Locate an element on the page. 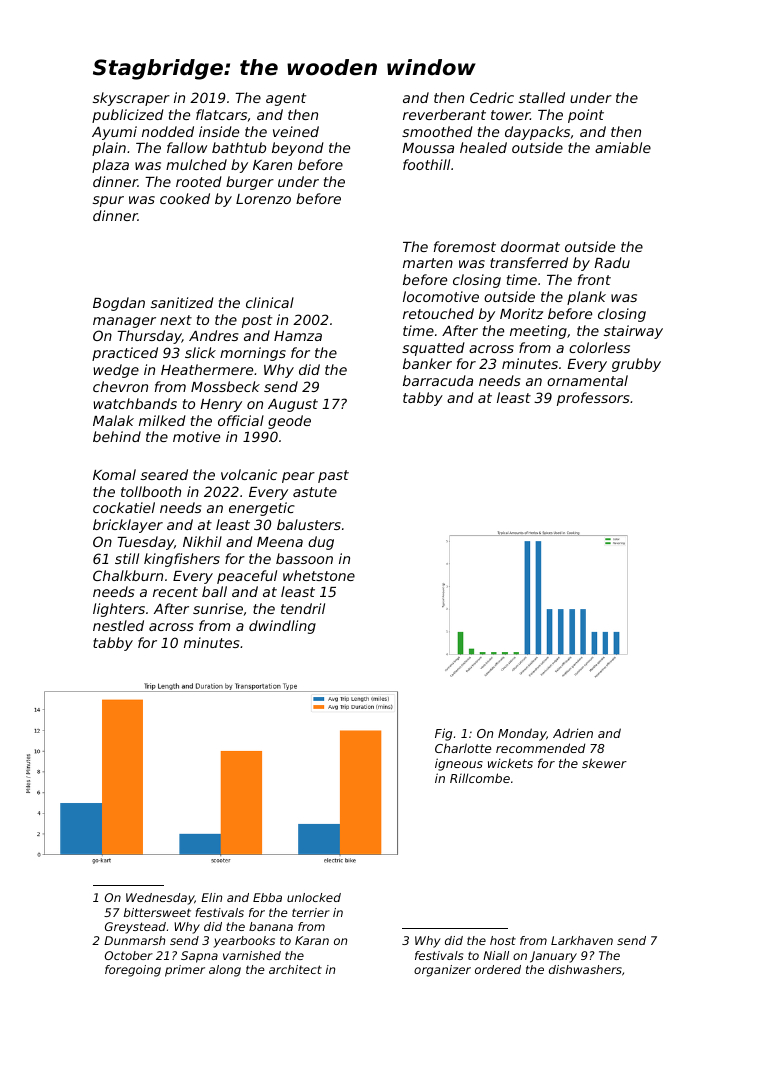  Bogdan is located at coordinates (119, 304).
